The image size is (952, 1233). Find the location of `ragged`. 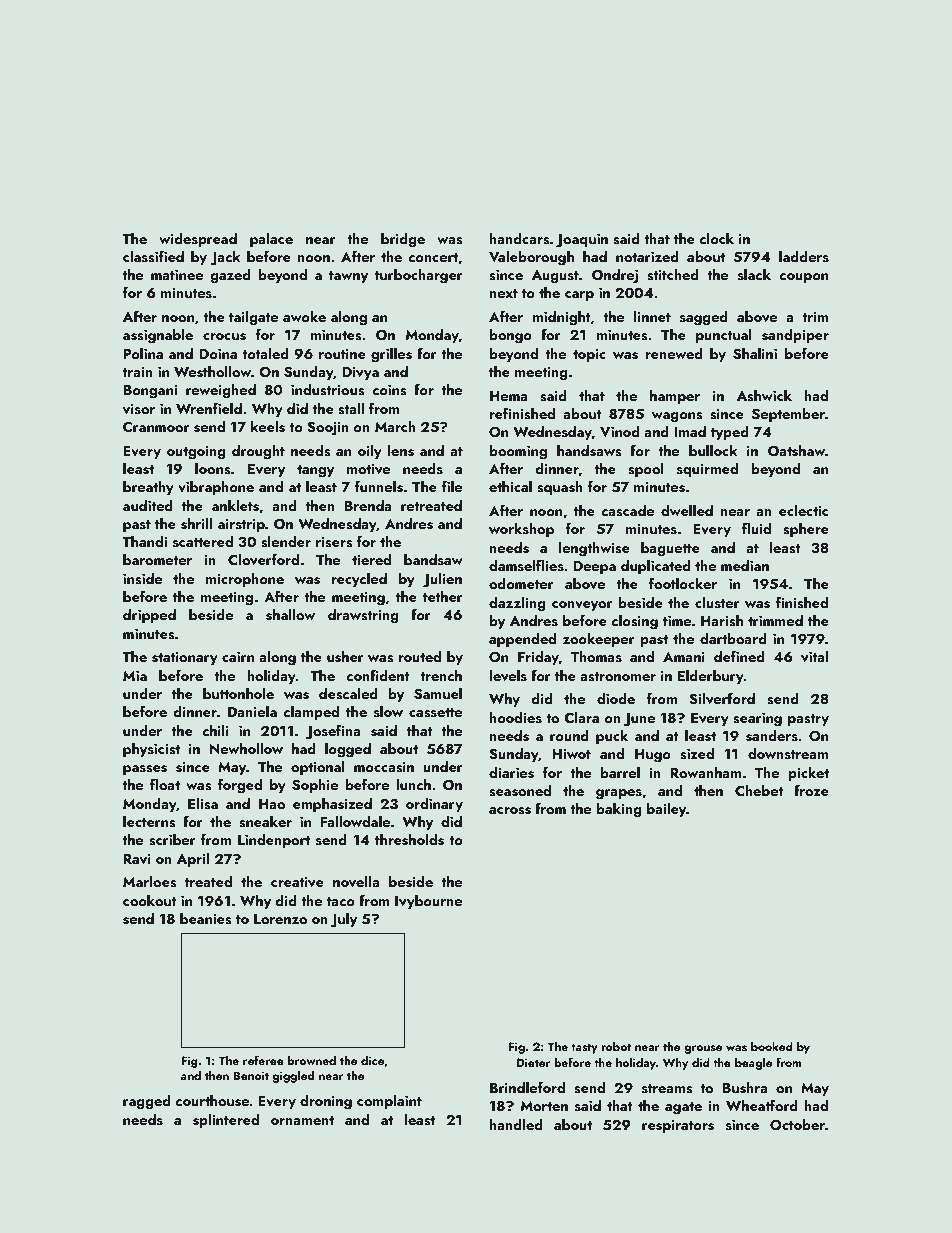

ragged is located at coordinates (147, 1102).
